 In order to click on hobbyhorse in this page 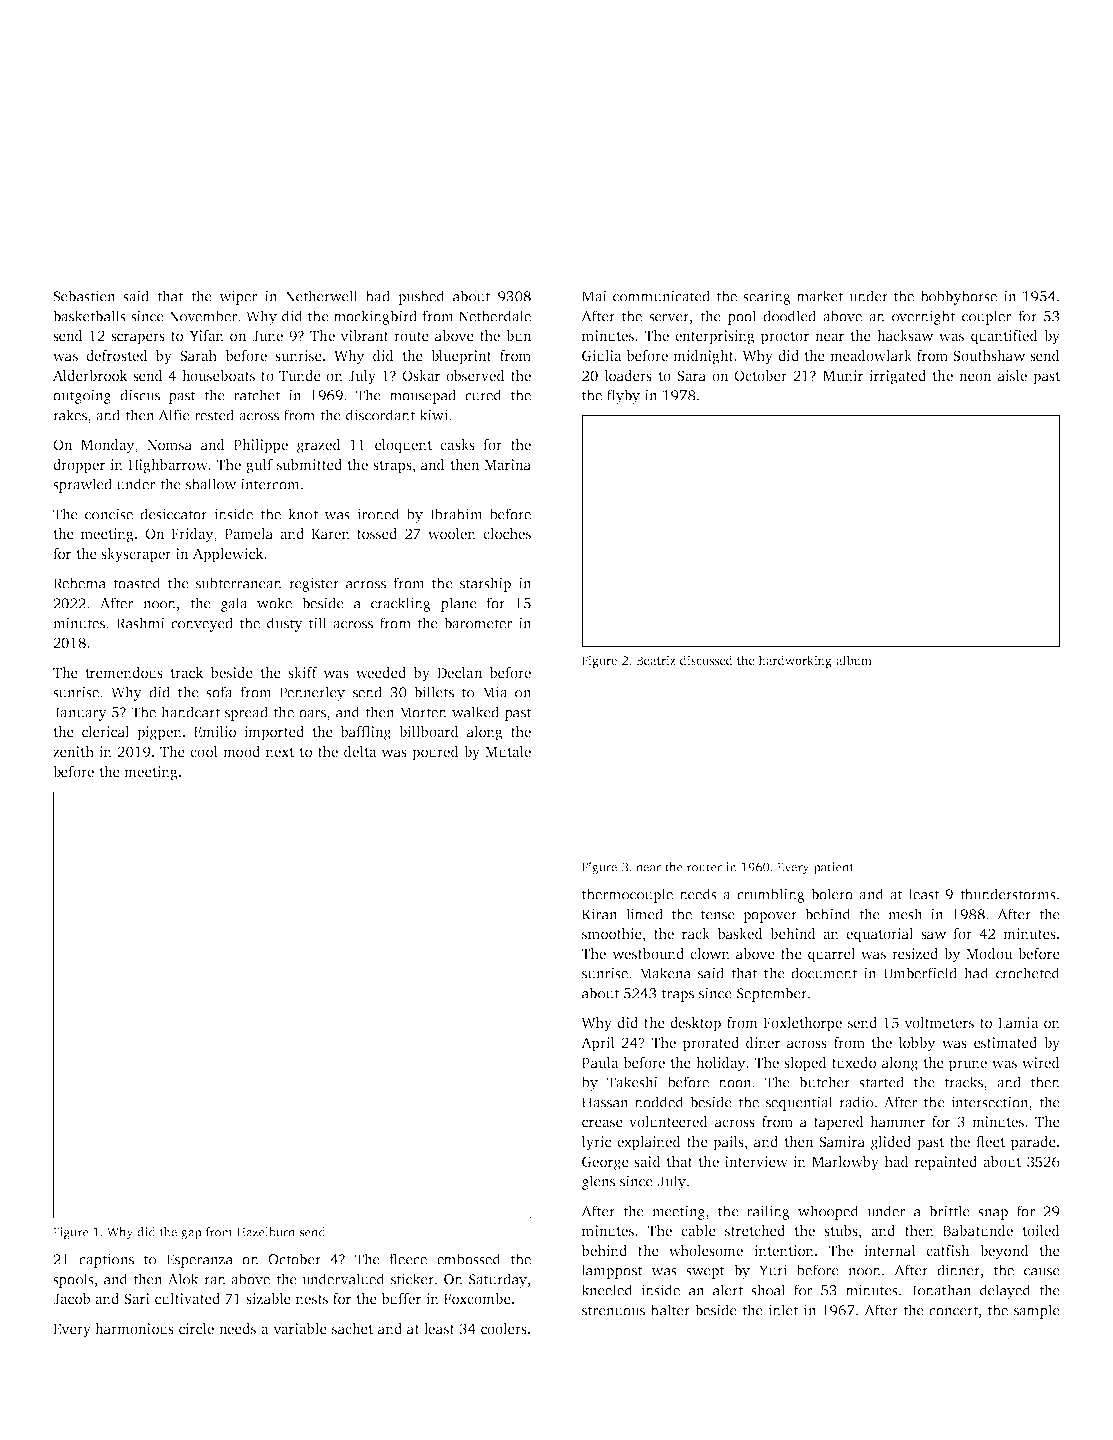, I will do `click(958, 297)`.
